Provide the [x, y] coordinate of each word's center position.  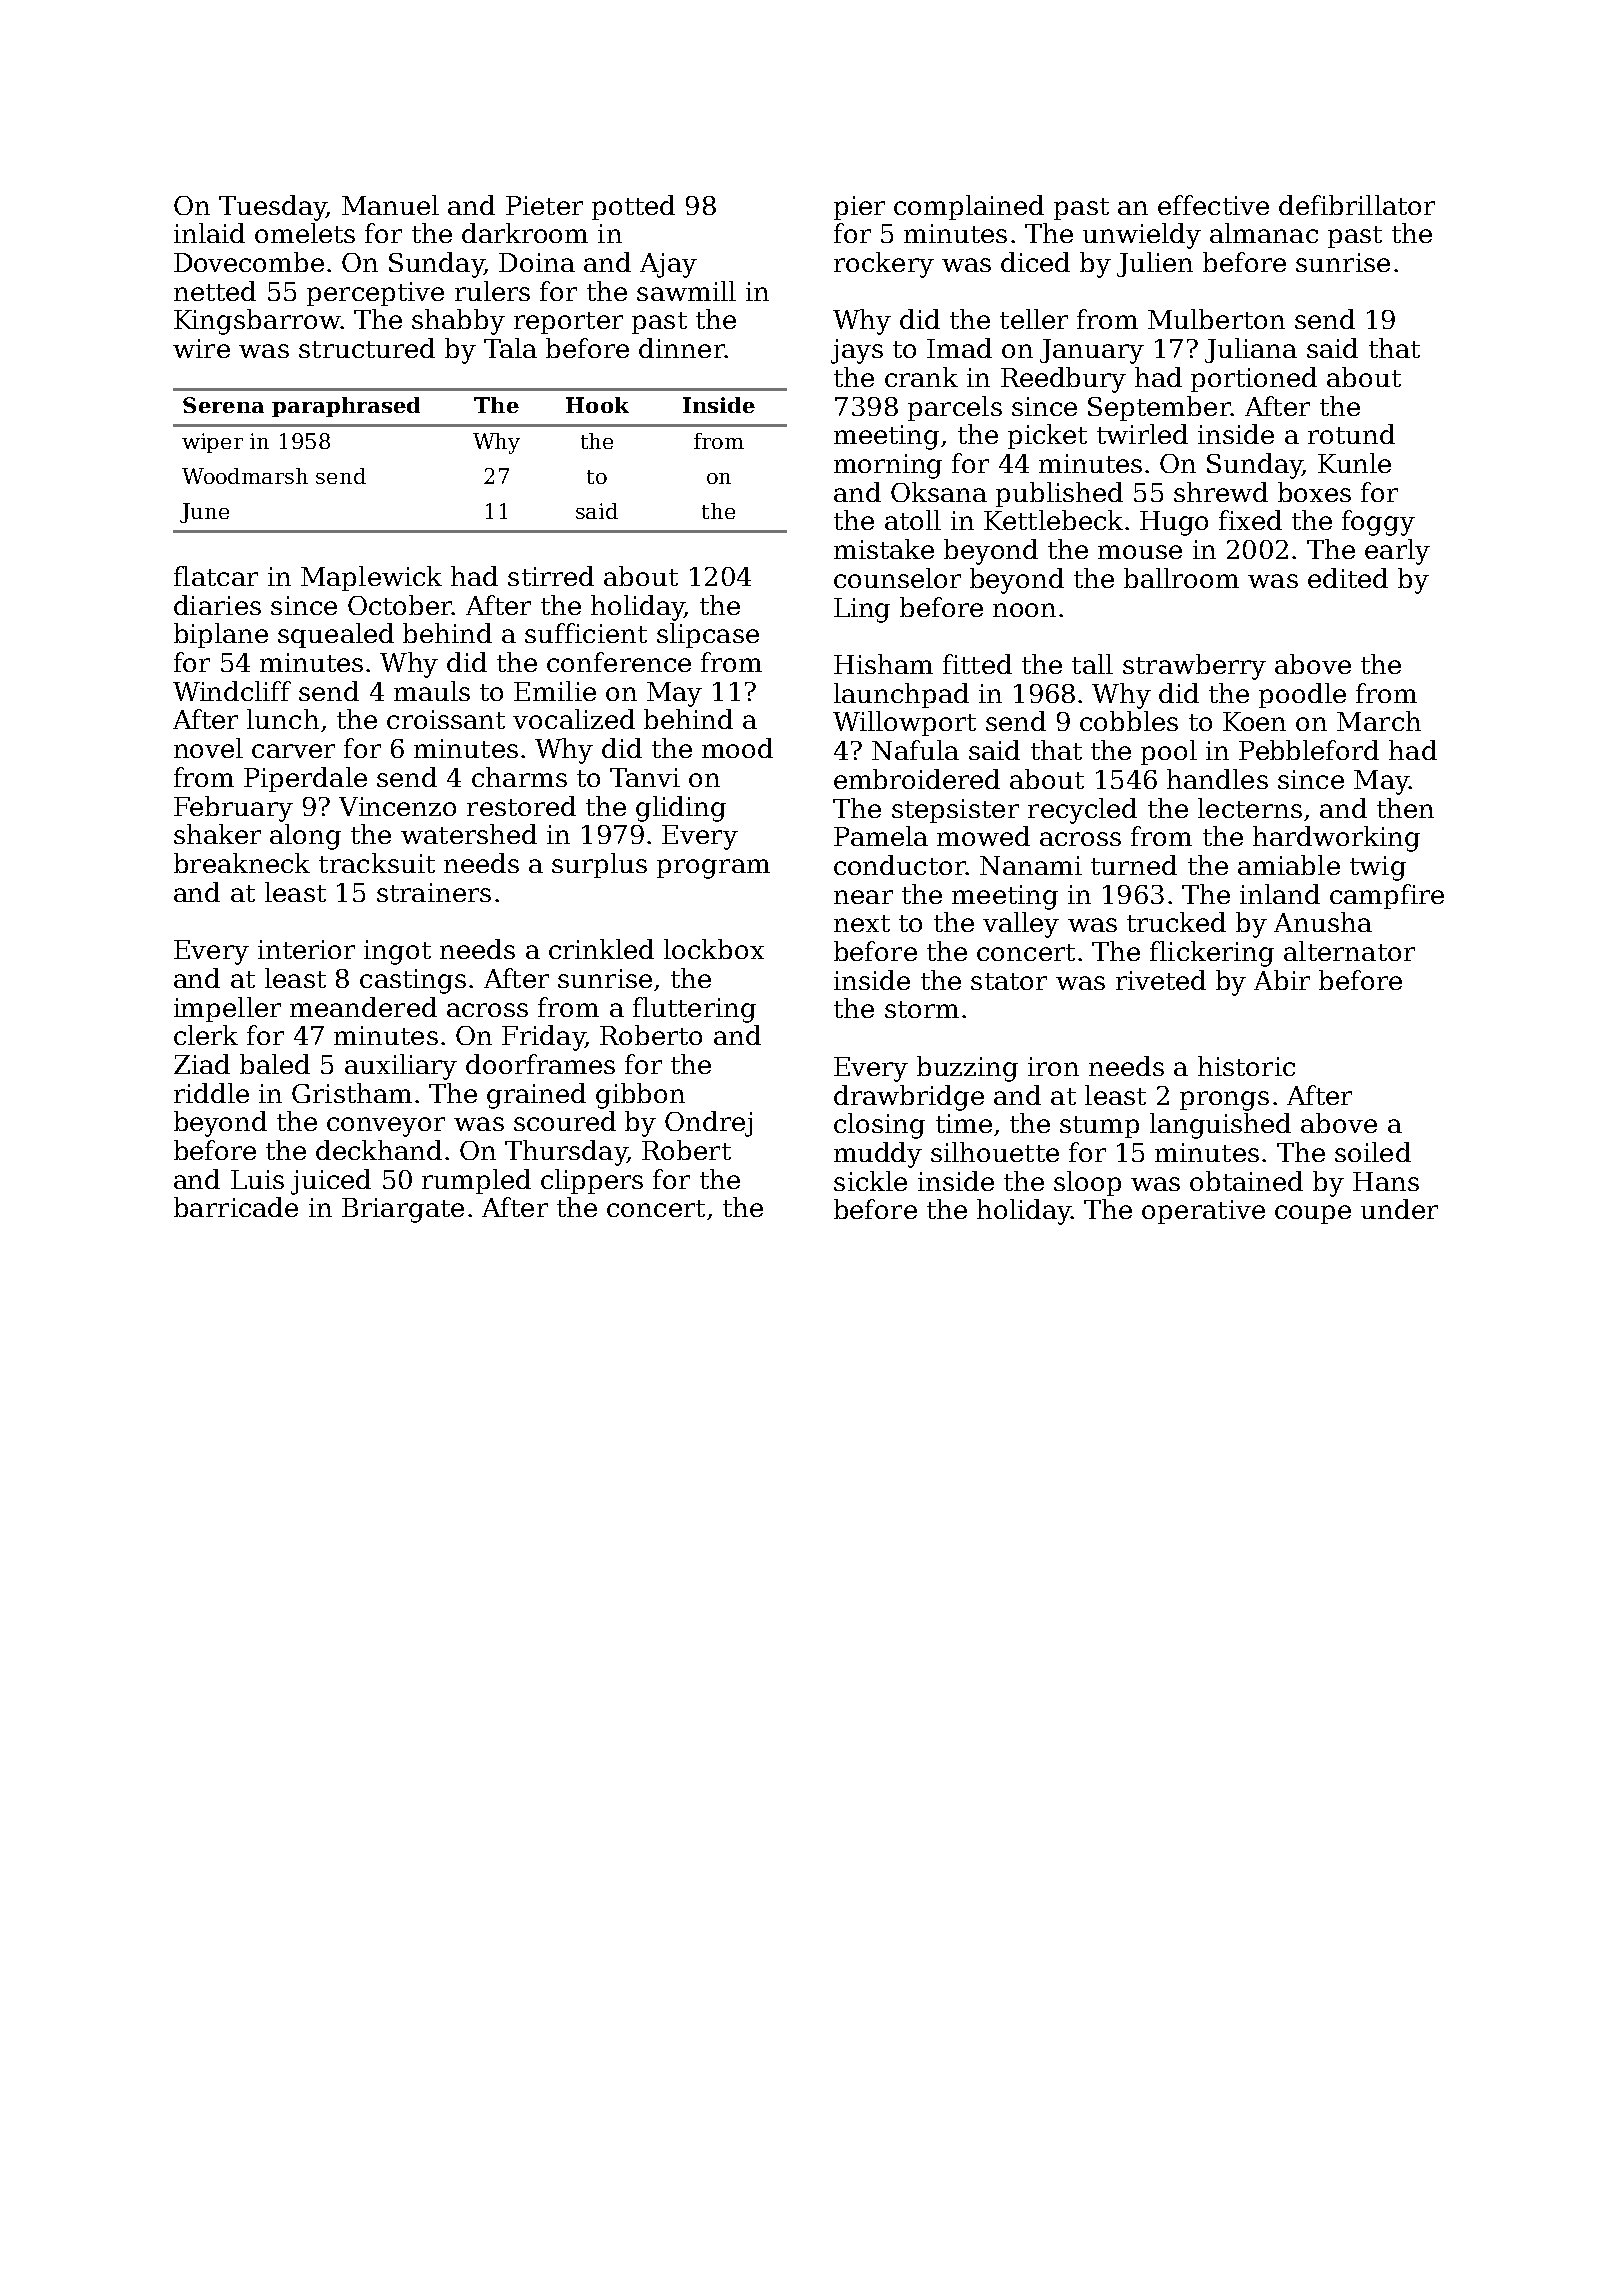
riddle [211, 1093]
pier [859, 208]
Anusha [1323, 922]
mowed [983, 836]
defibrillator [1357, 205]
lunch [283, 719]
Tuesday [273, 208]
